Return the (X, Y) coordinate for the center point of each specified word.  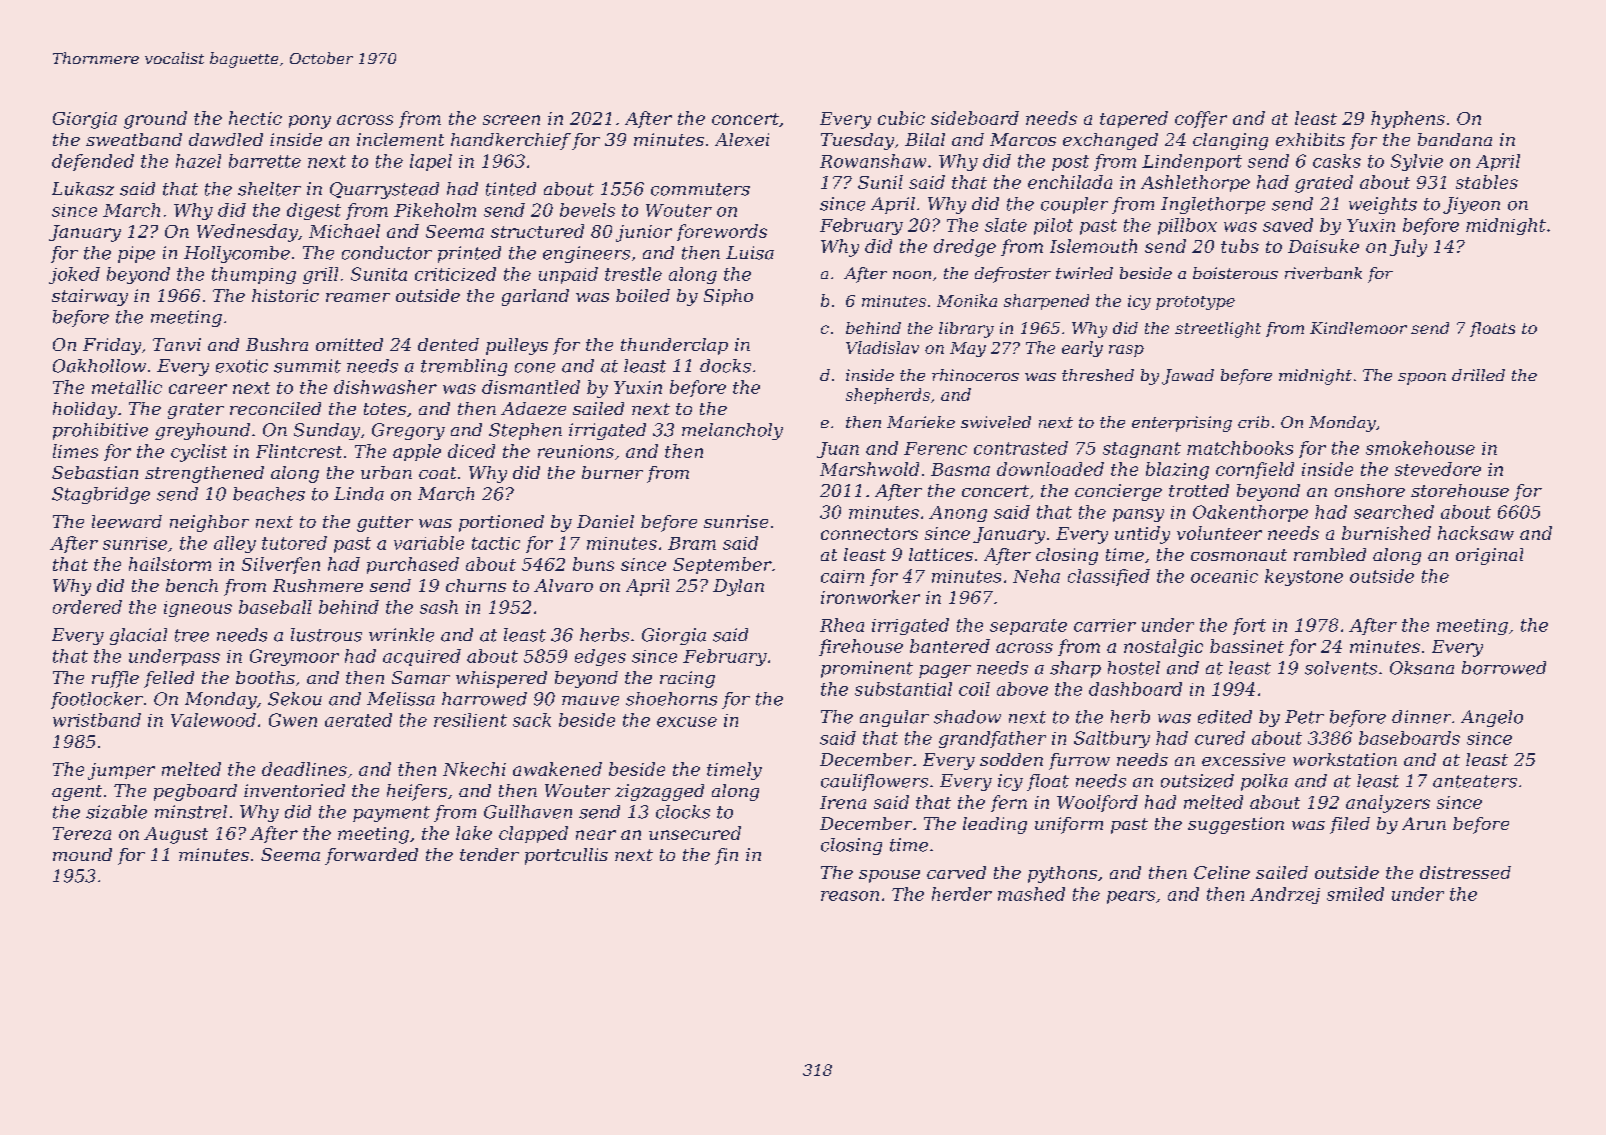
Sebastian (95, 472)
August (176, 835)
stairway (90, 297)
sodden (1011, 759)
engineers (586, 254)
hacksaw (1476, 533)
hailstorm (170, 564)
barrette (265, 161)
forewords (722, 232)
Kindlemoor (1358, 328)
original (1489, 556)
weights (1383, 205)
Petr (1304, 717)
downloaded (1050, 469)
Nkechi (474, 769)
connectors (869, 534)
